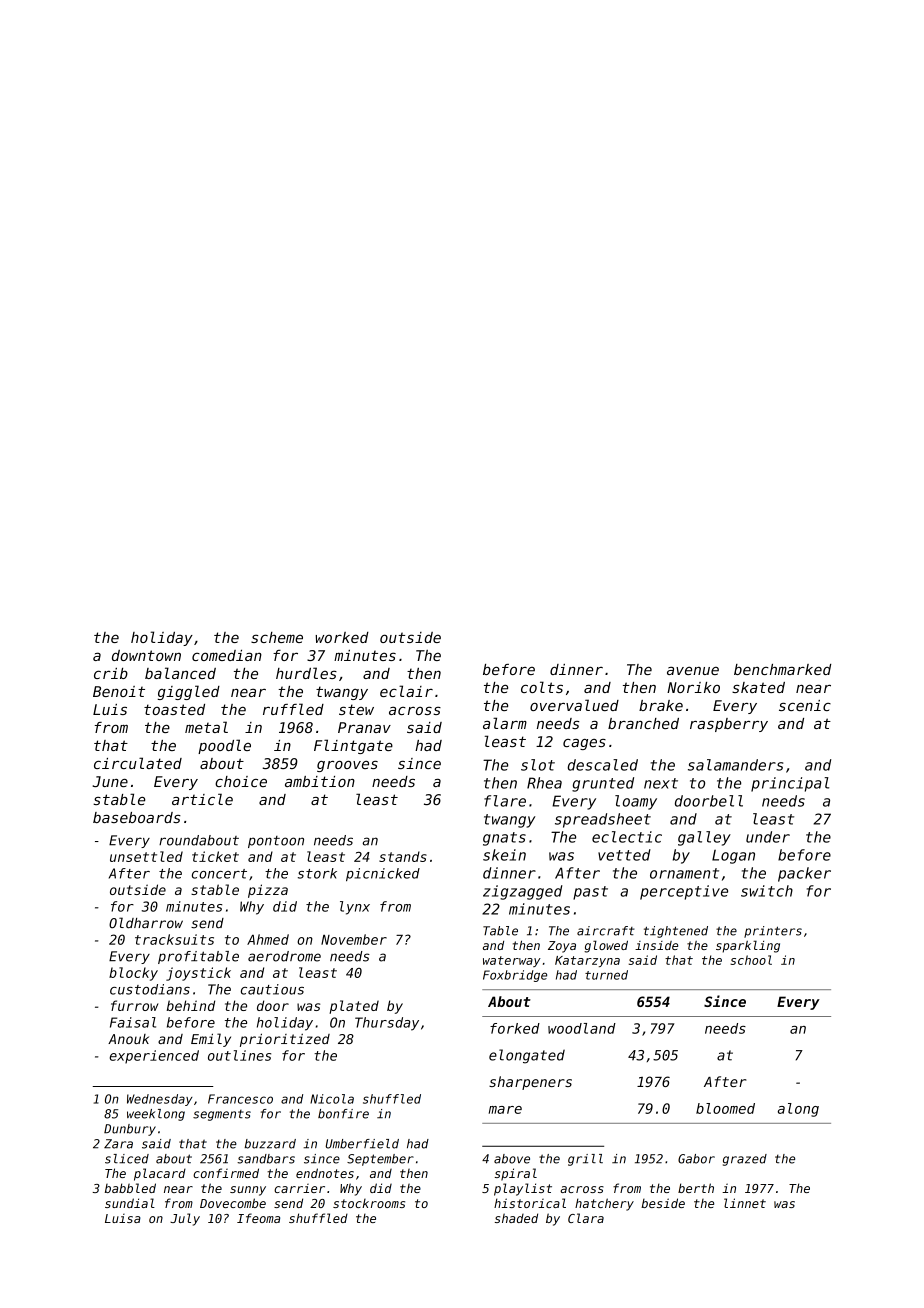 The width and height of the image is (924, 1308). Describe the element at coordinates (332, 1099) in the image. I see `Nicola` at that location.
